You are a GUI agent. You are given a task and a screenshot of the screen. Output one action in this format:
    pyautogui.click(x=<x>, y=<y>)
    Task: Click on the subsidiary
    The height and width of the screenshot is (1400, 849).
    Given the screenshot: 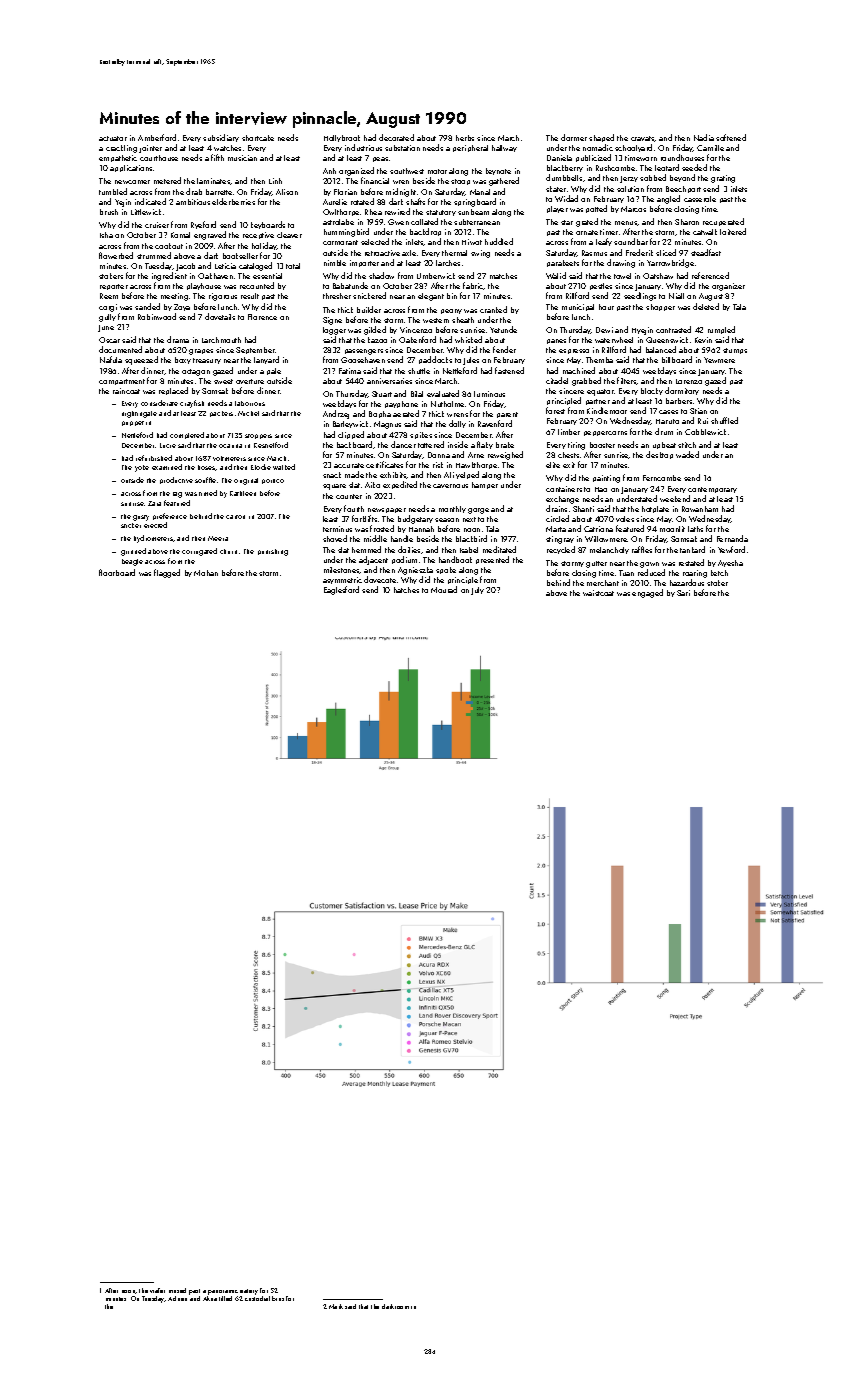 What is the action you would take?
    pyautogui.click(x=221, y=138)
